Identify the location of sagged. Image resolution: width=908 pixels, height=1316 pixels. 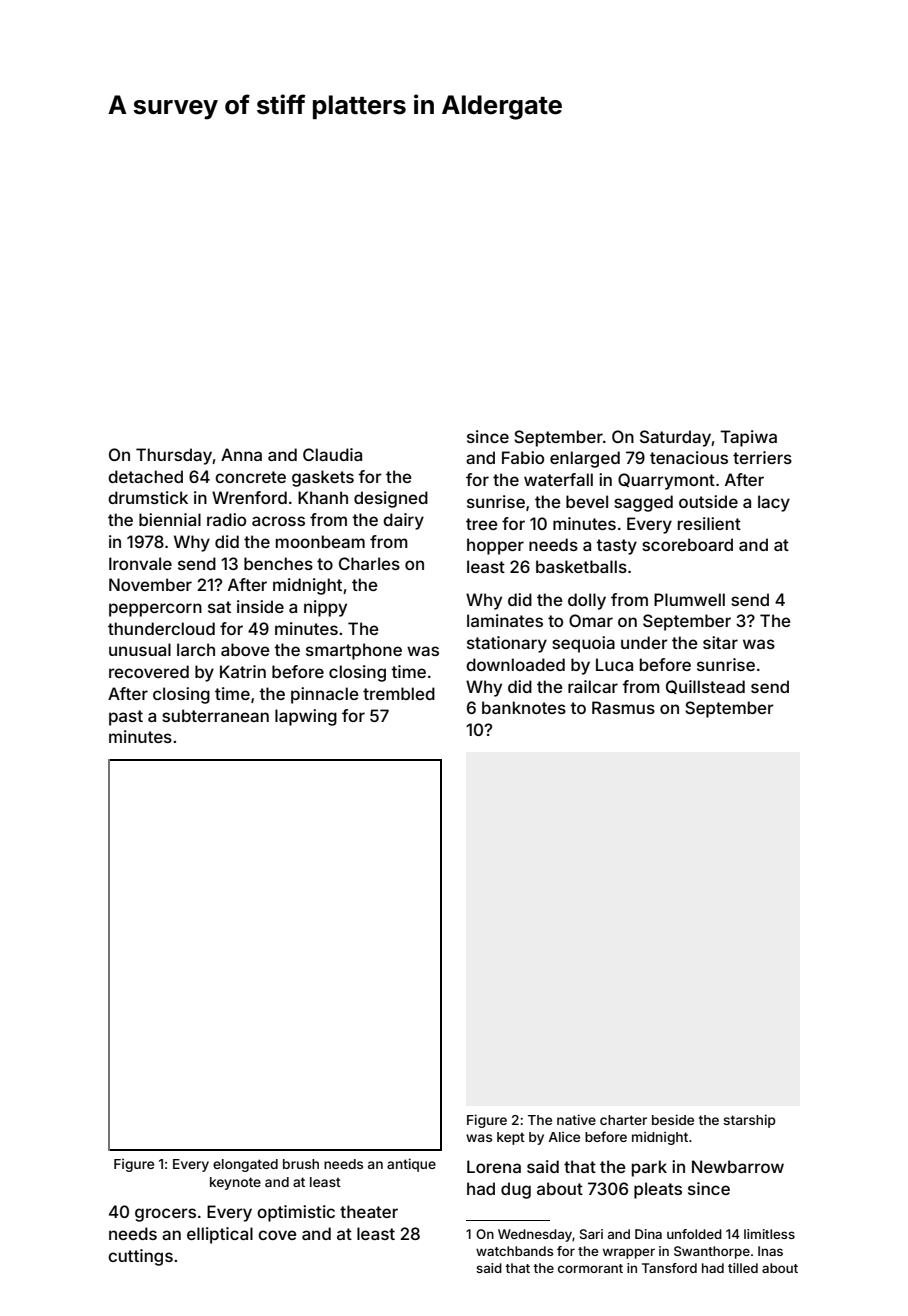
(643, 503).
